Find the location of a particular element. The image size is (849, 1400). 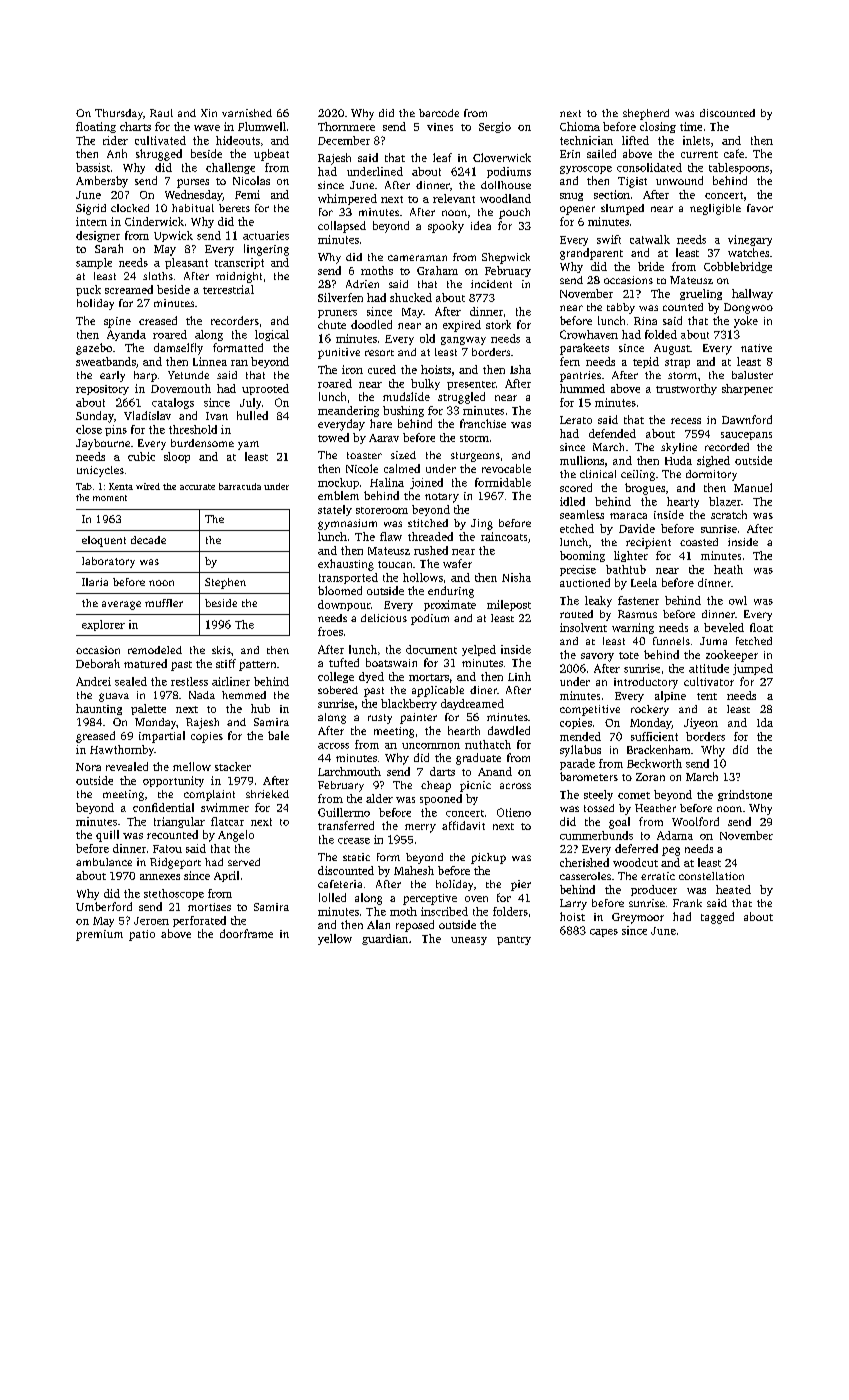

steely is located at coordinates (598, 795).
